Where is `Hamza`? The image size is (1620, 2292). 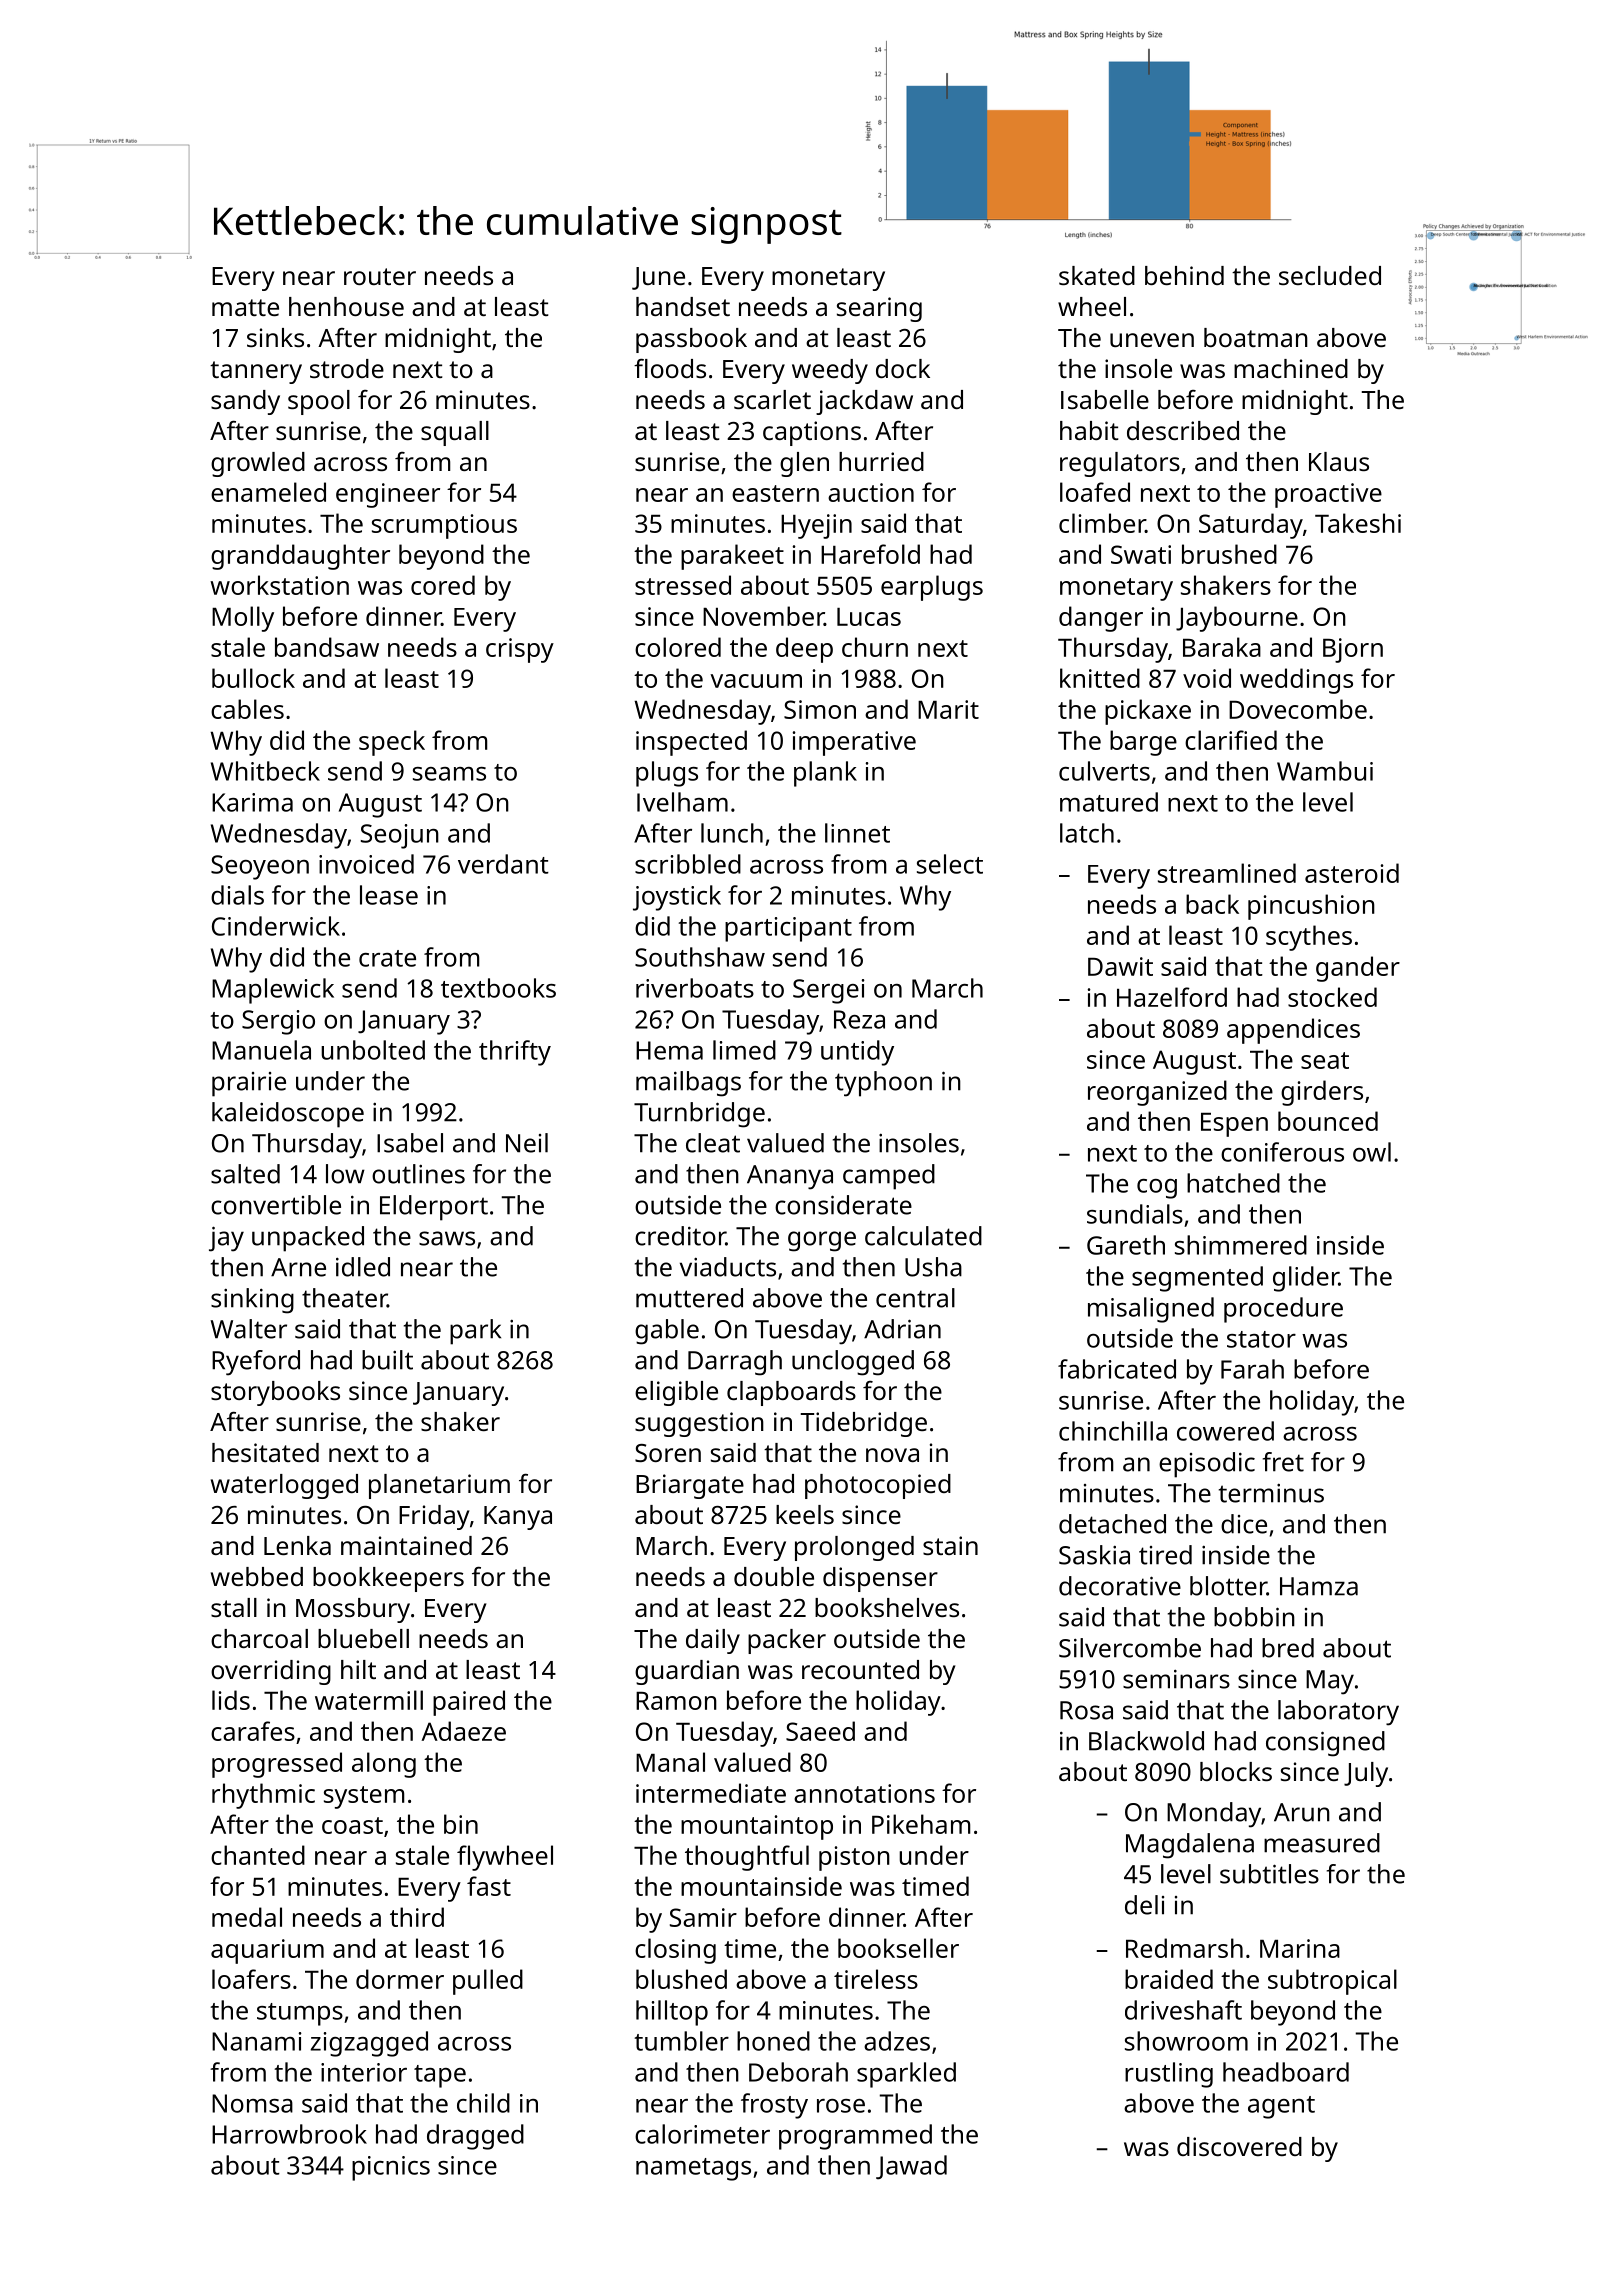 Hamza is located at coordinates (1319, 1586).
